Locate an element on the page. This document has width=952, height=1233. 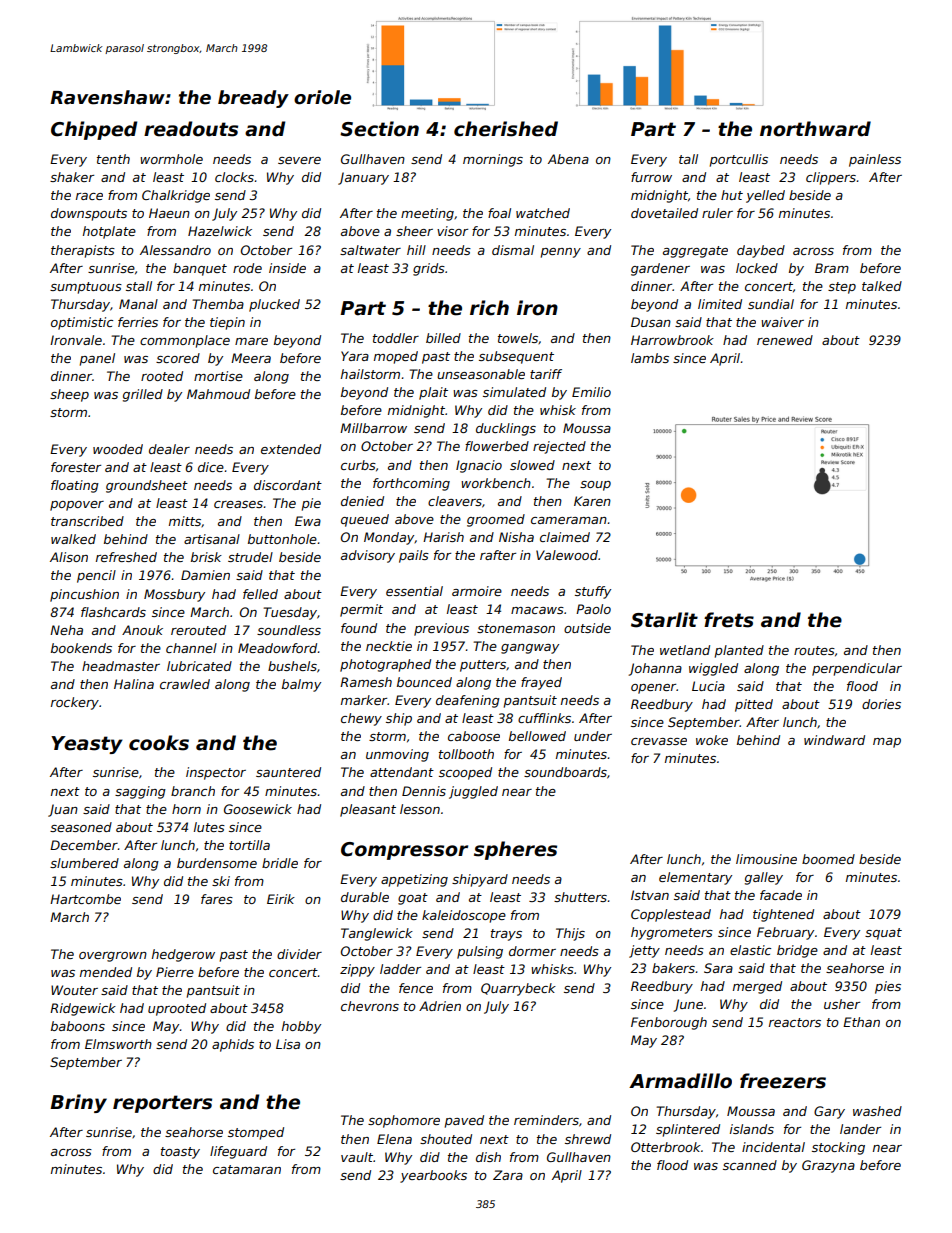
forthcoming is located at coordinates (411, 484).
